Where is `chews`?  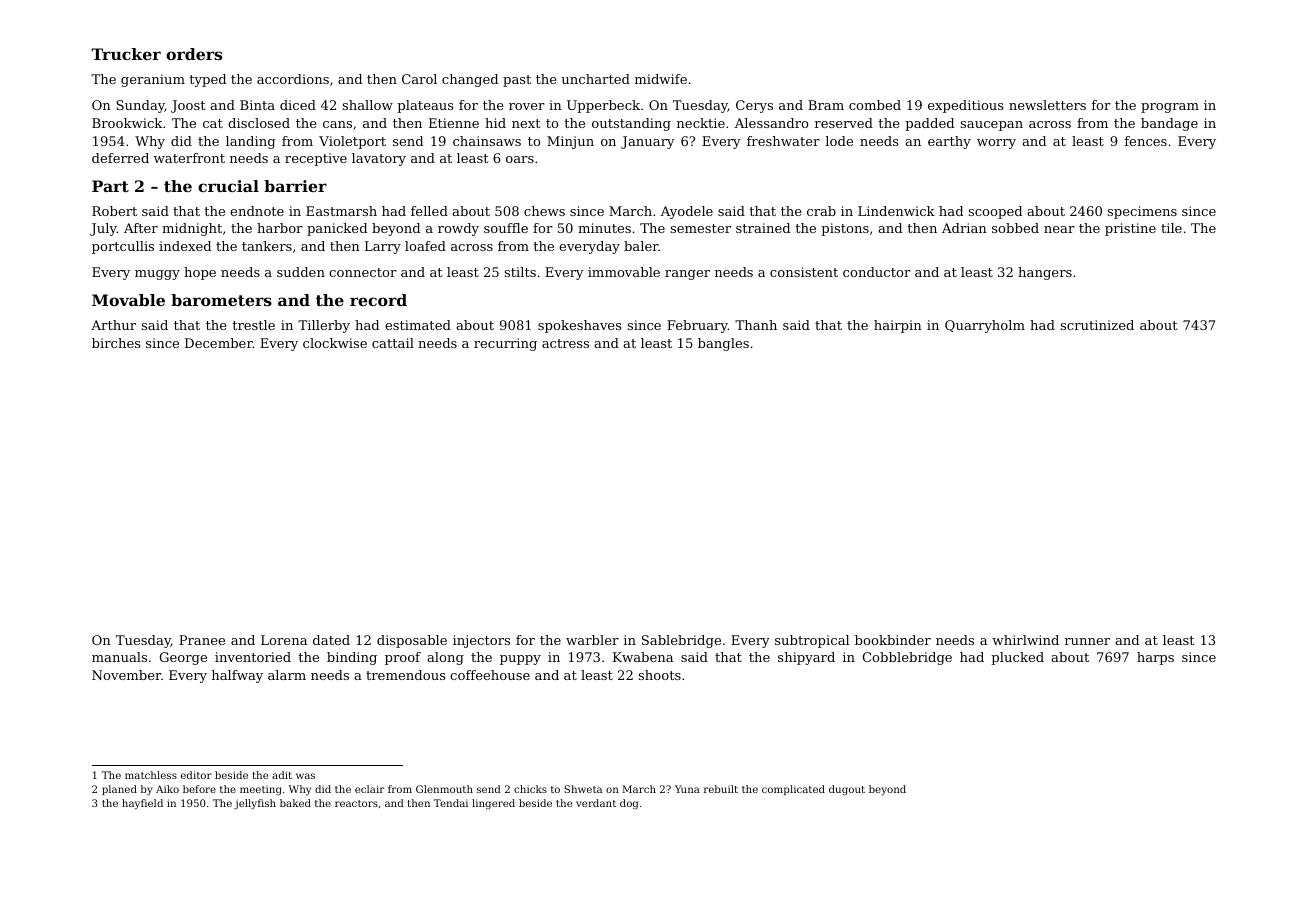 chews is located at coordinates (544, 211).
